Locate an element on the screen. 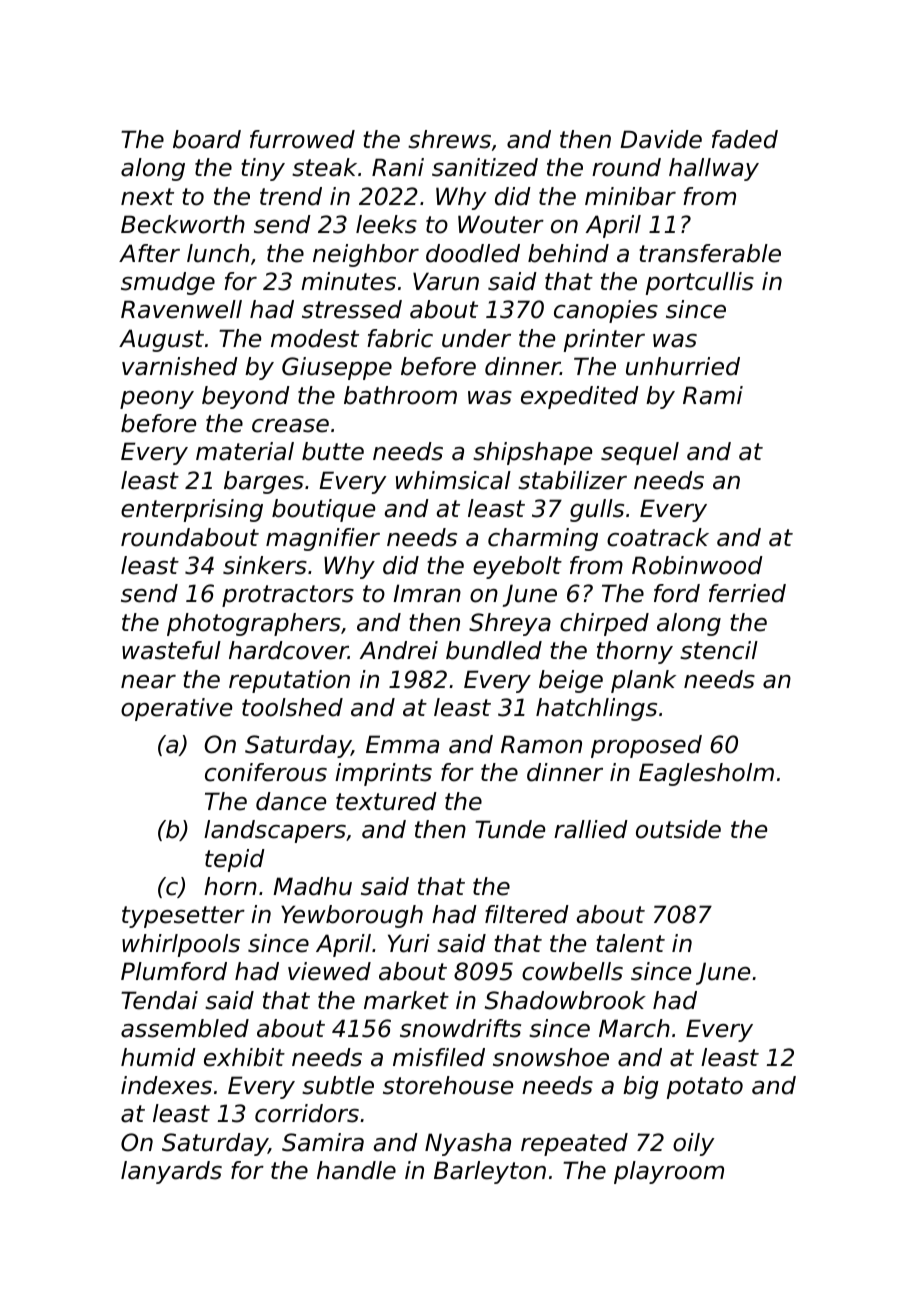 Image resolution: width=924 pixels, height=1311 pixels. Andrei is located at coordinates (399, 650).
